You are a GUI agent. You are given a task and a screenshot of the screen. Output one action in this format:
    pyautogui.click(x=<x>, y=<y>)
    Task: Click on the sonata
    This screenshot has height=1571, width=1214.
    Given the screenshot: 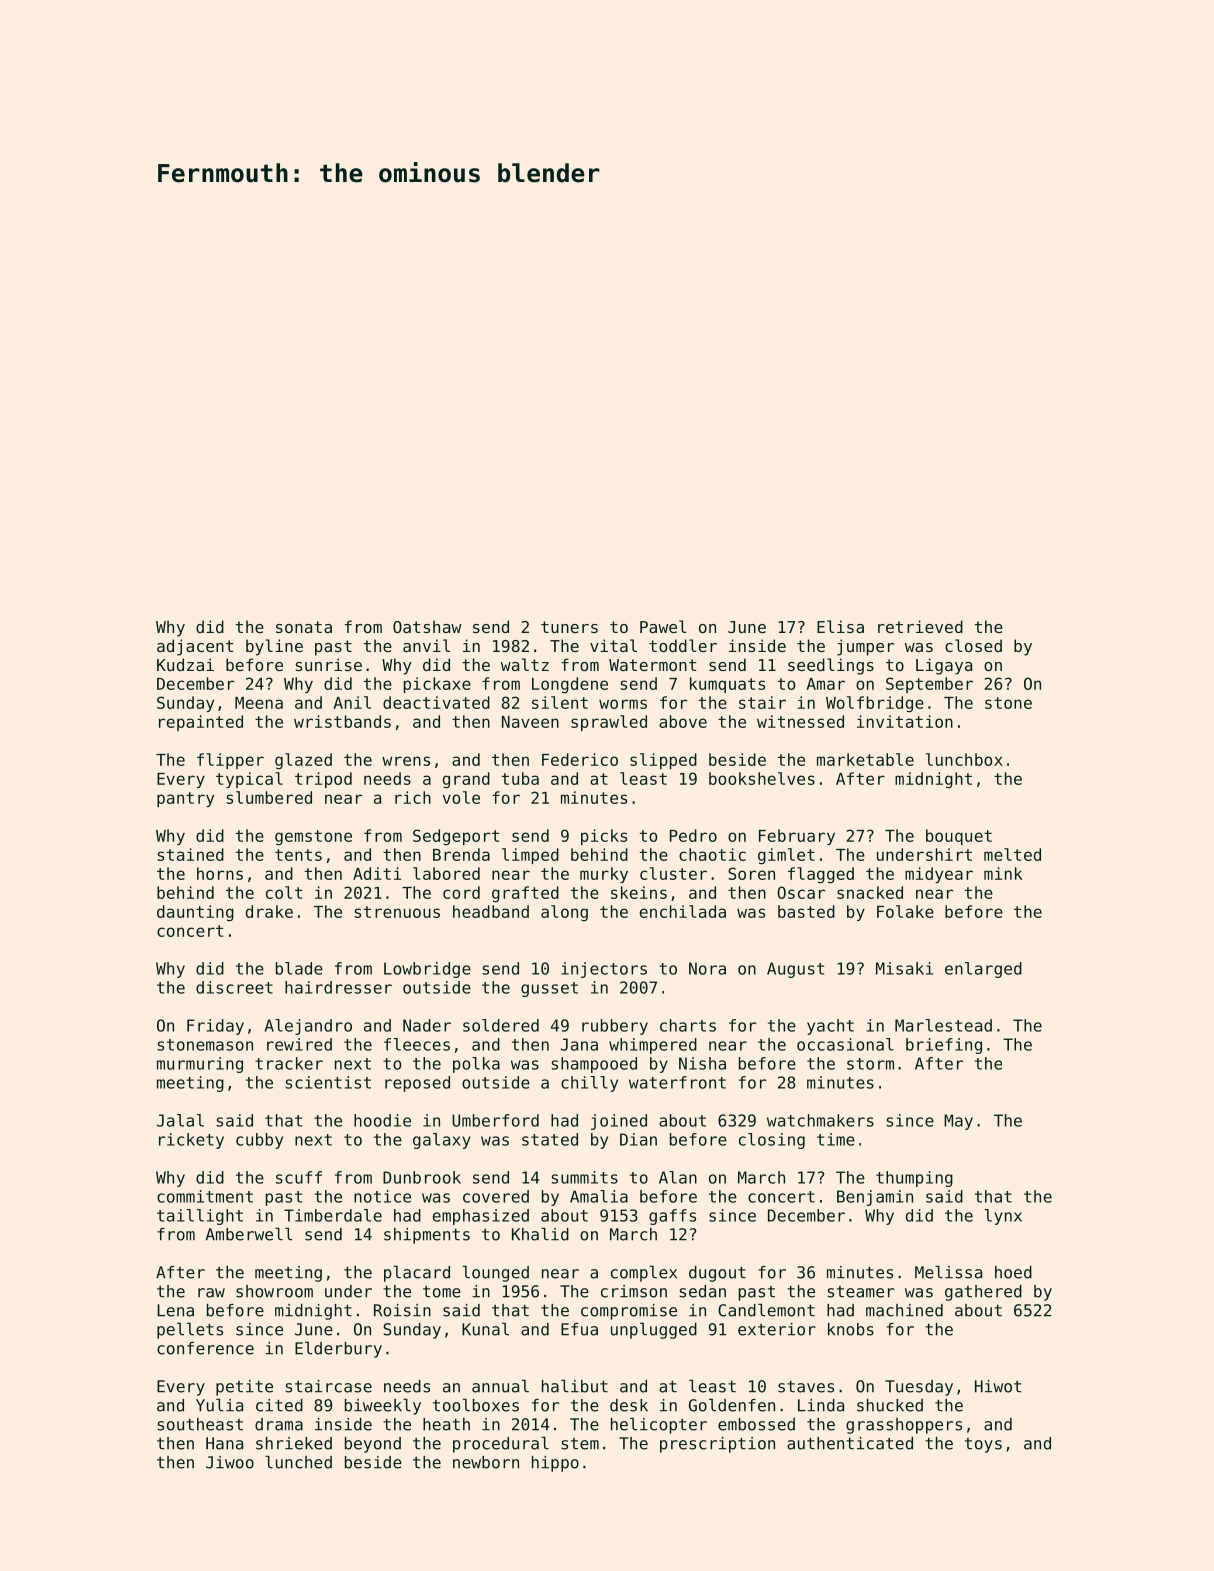 What is the action you would take?
    pyautogui.click(x=304, y=627)
